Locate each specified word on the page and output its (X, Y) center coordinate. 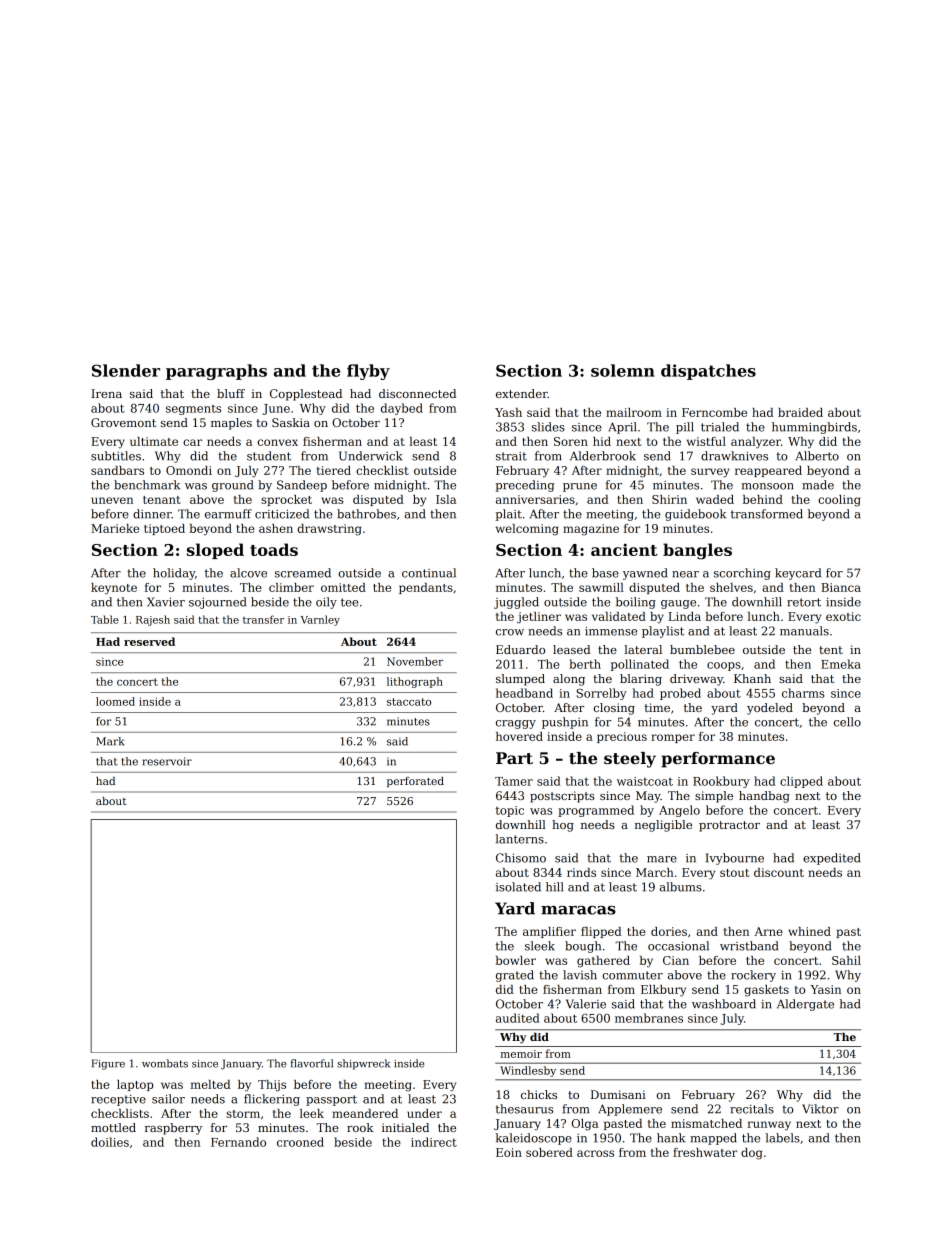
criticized (282, 514)
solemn (623, 370)
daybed (402, 409)
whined (809, 931)
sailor (168, 1099)
